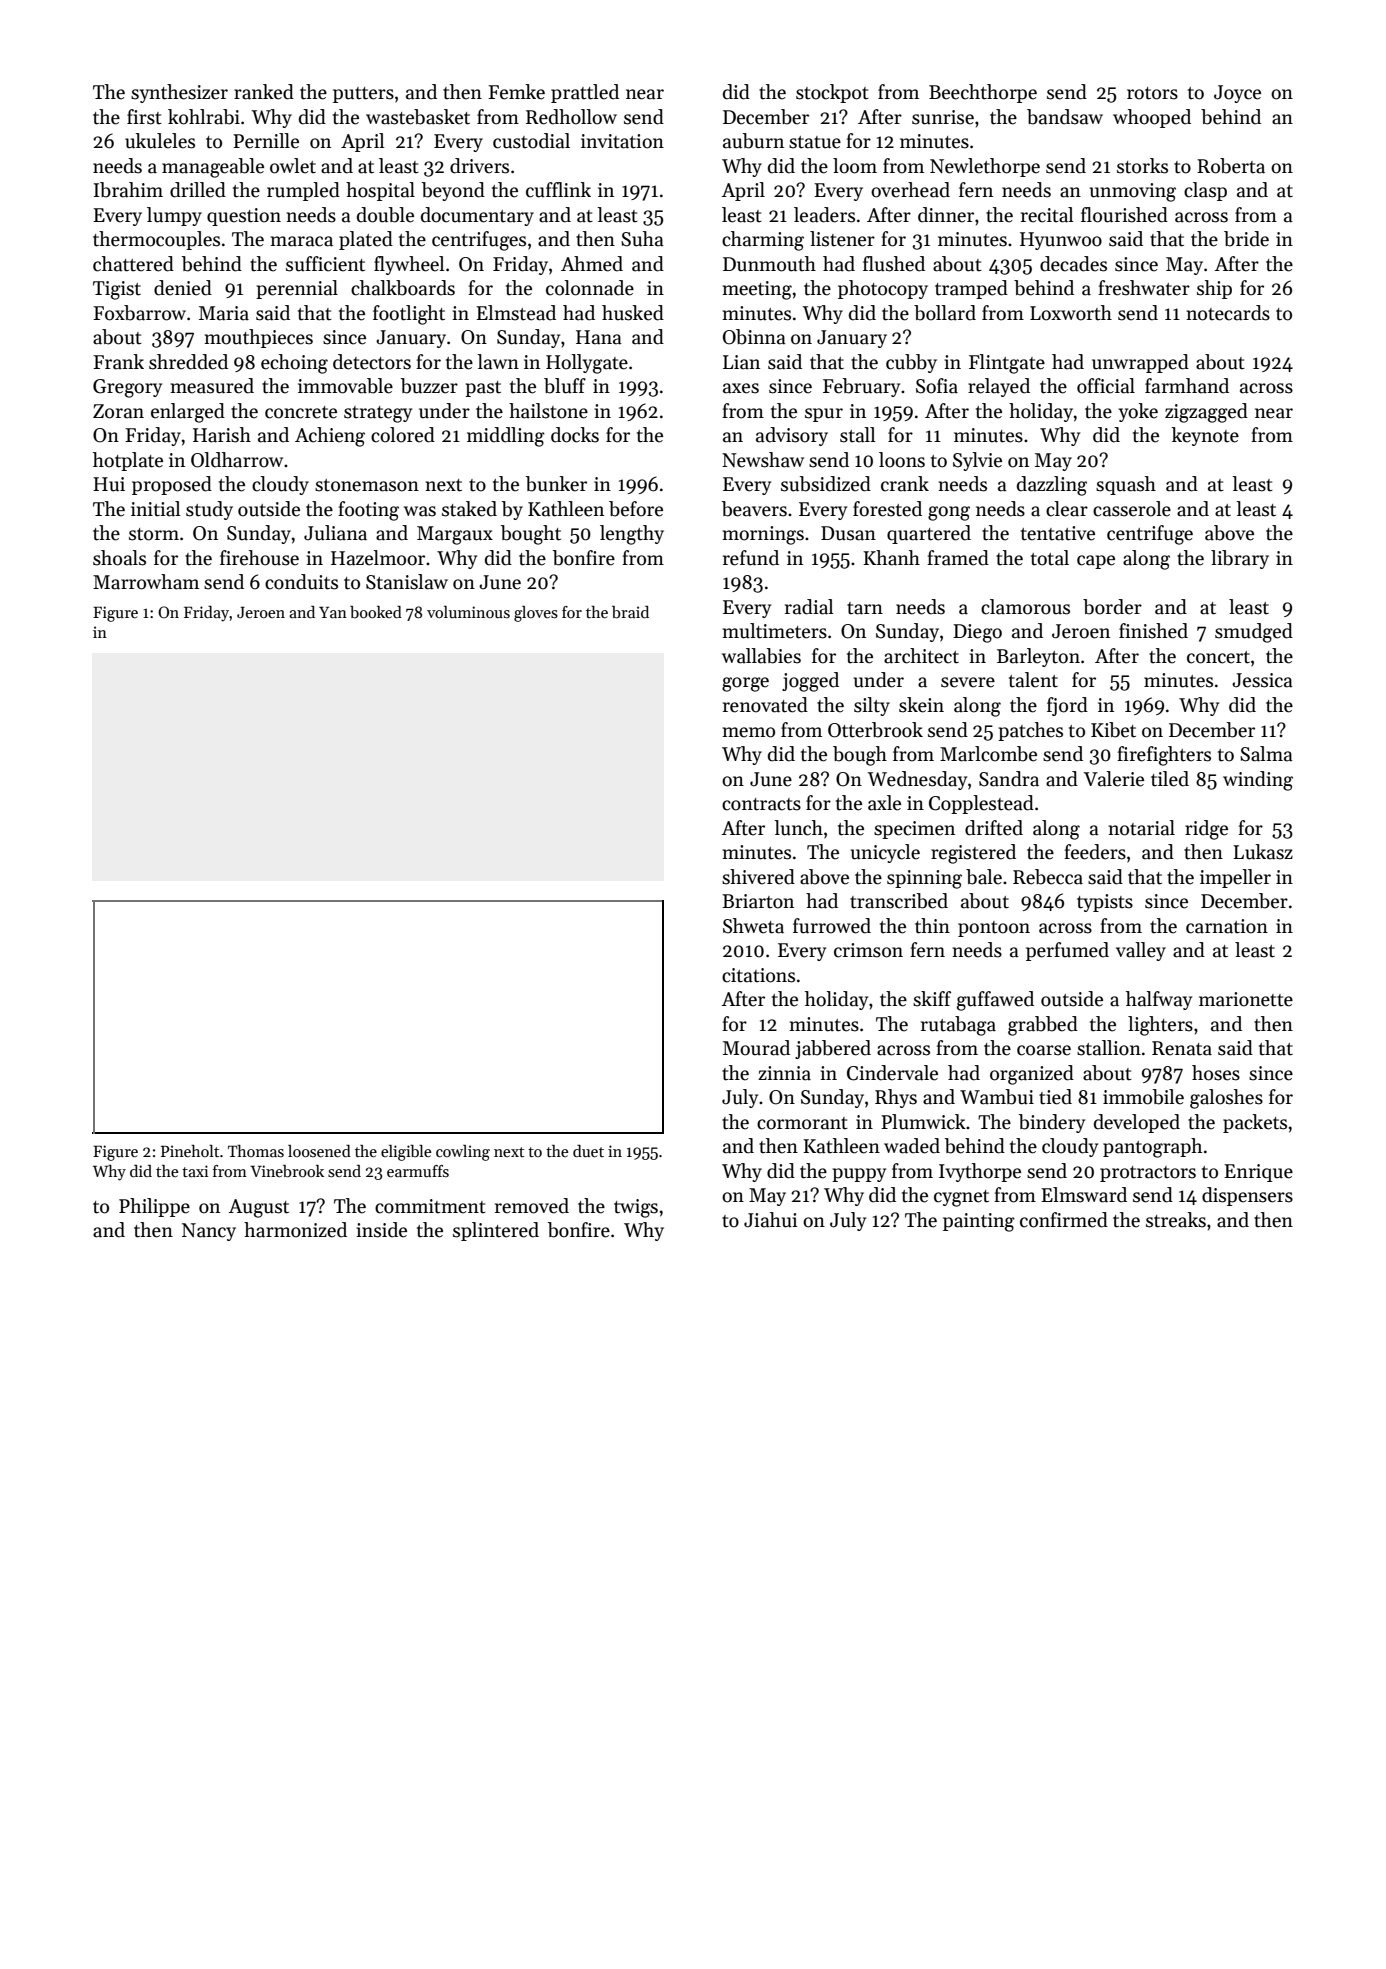 The width and height of the screenshot is (1386, 1969). I want to click on Marrowham, so click(146, 582).
